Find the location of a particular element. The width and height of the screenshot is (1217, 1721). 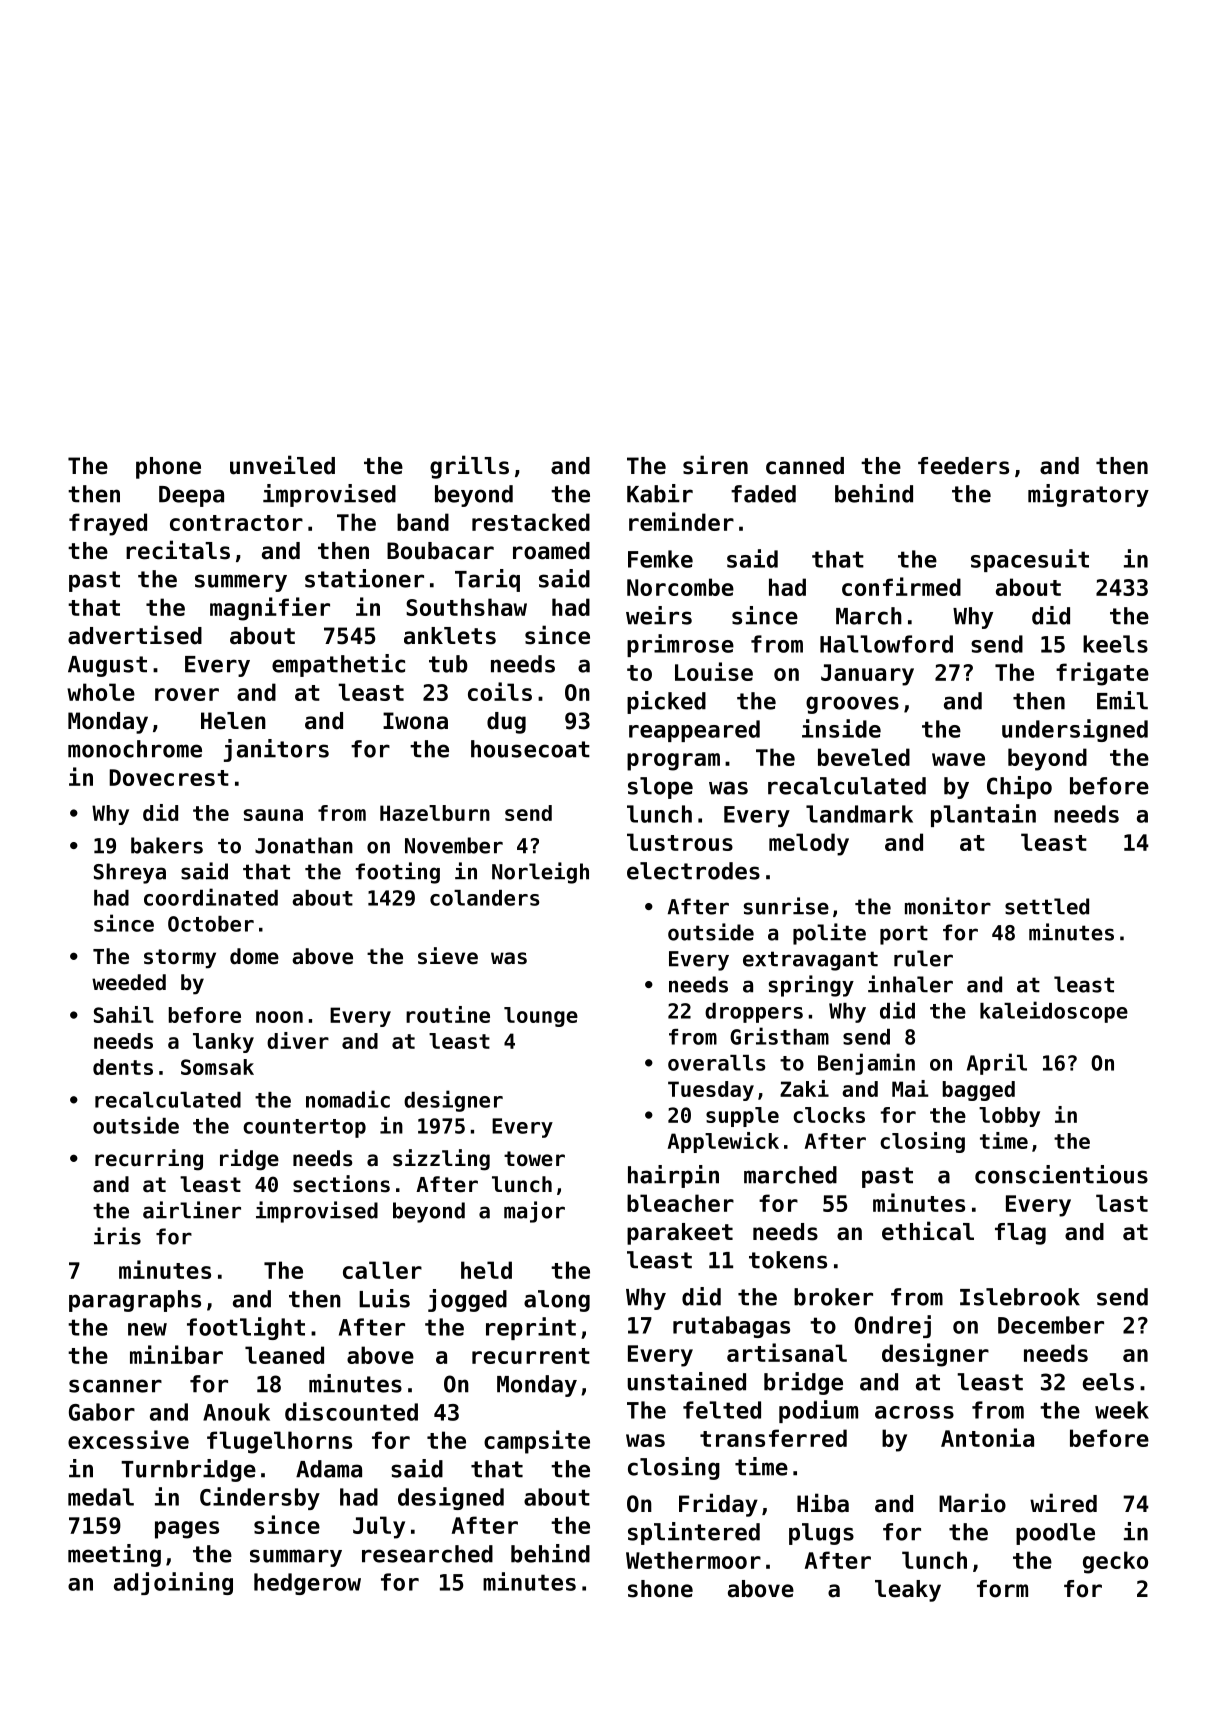

Wethermoor is located at coordinates (693, 1560).
